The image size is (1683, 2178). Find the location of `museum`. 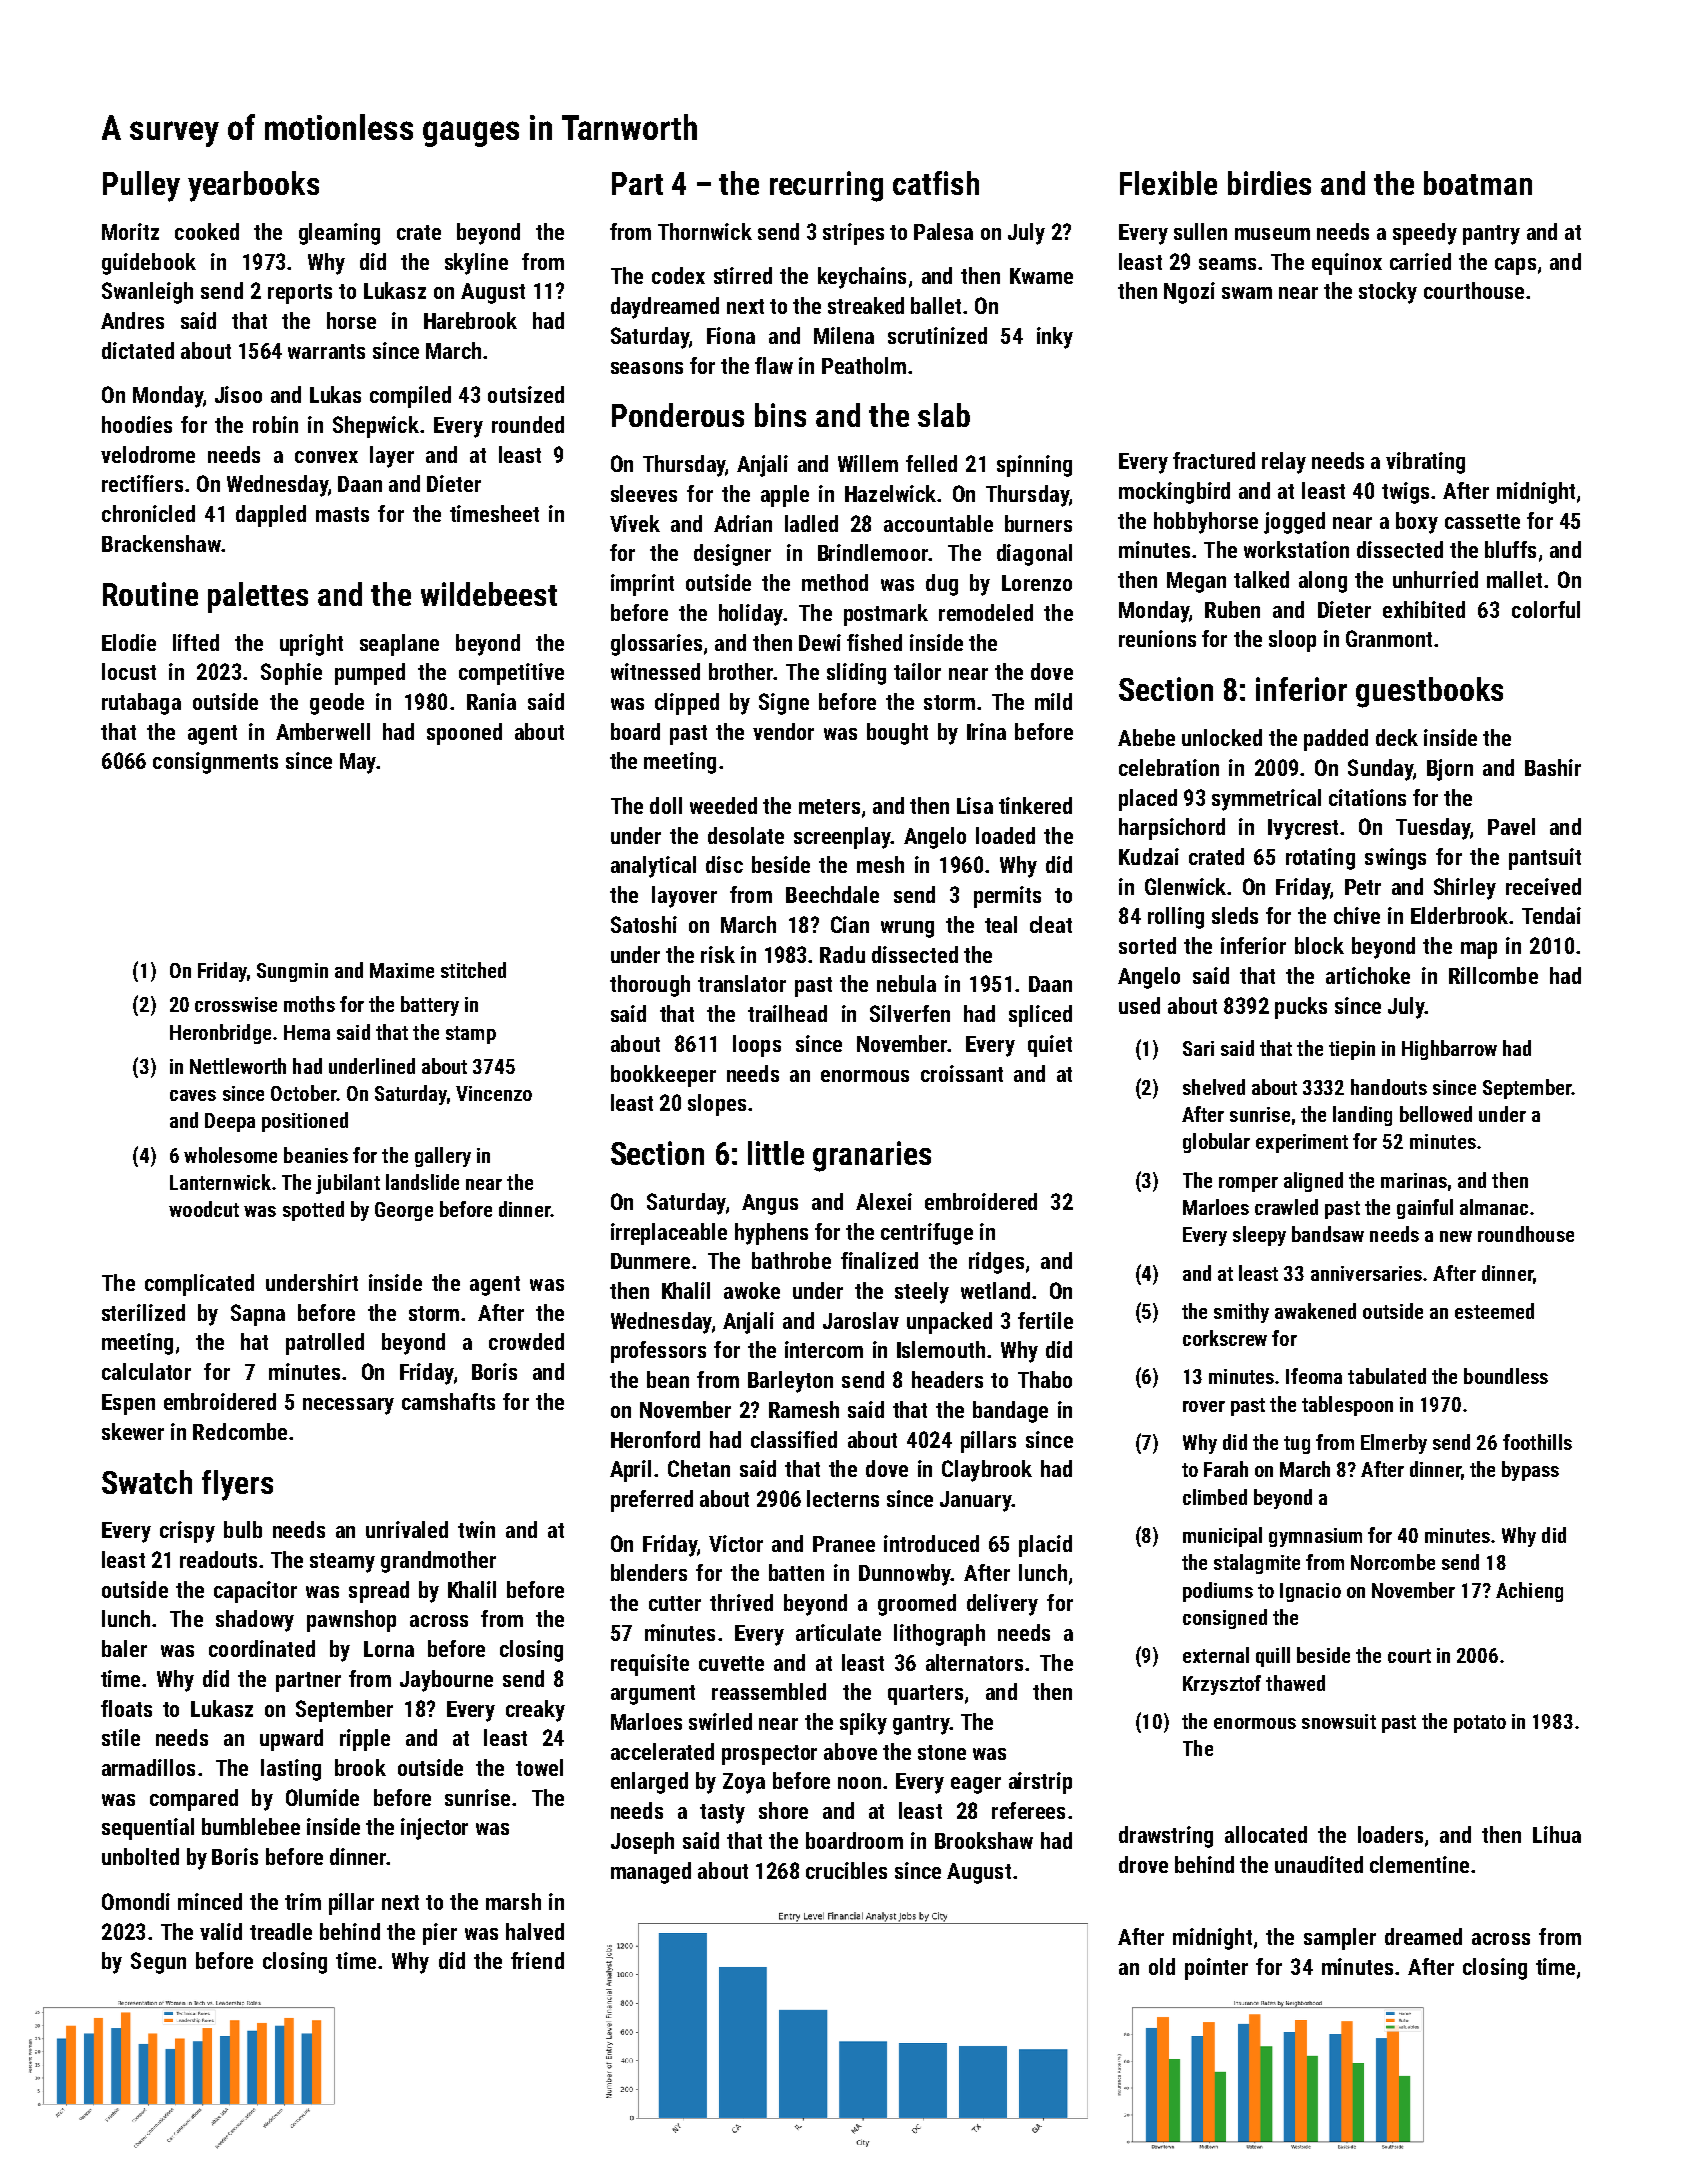

museum is located at coordinates (1272, 234).
